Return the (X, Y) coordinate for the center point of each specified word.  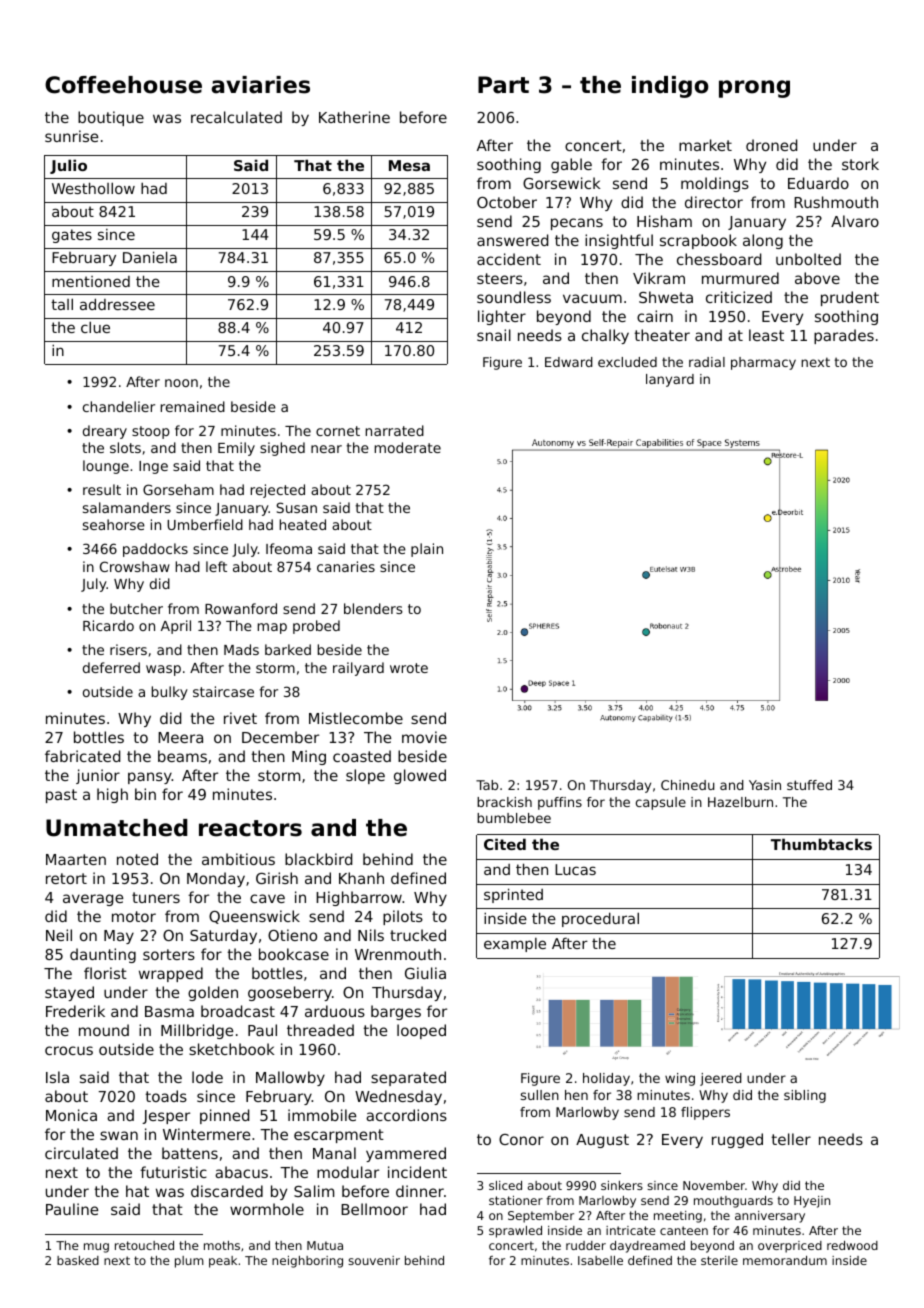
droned (771, 145)
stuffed (809, 785)
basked (78, 1260)
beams (182, 756)
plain (427, 550)
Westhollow (93, 188)
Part (503, 85)
